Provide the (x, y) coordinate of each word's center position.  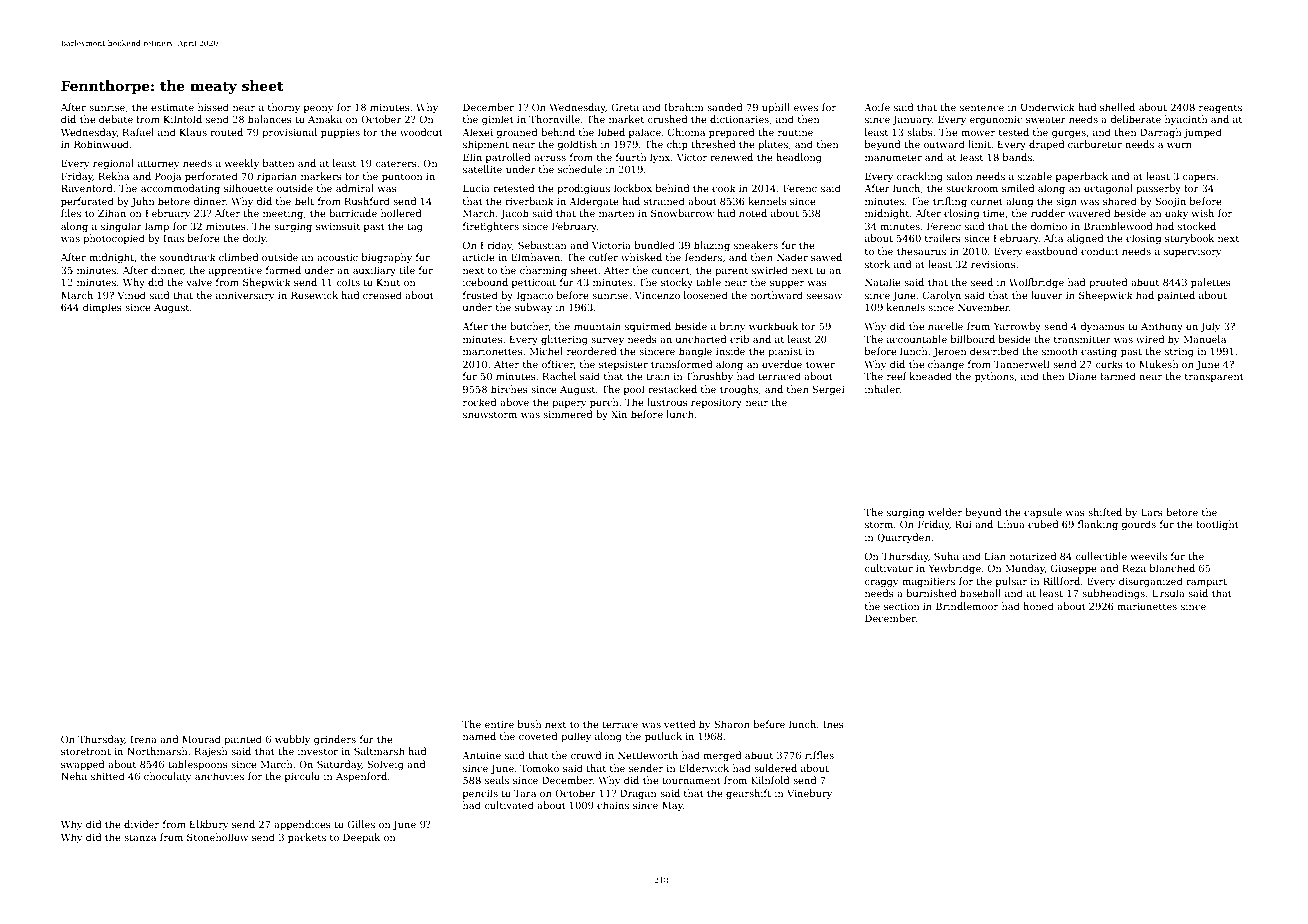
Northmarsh (157, 751)
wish (1202, 213)
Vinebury (809, 794)
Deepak (361, 838)
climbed (238, 257)
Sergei (829, 390)
